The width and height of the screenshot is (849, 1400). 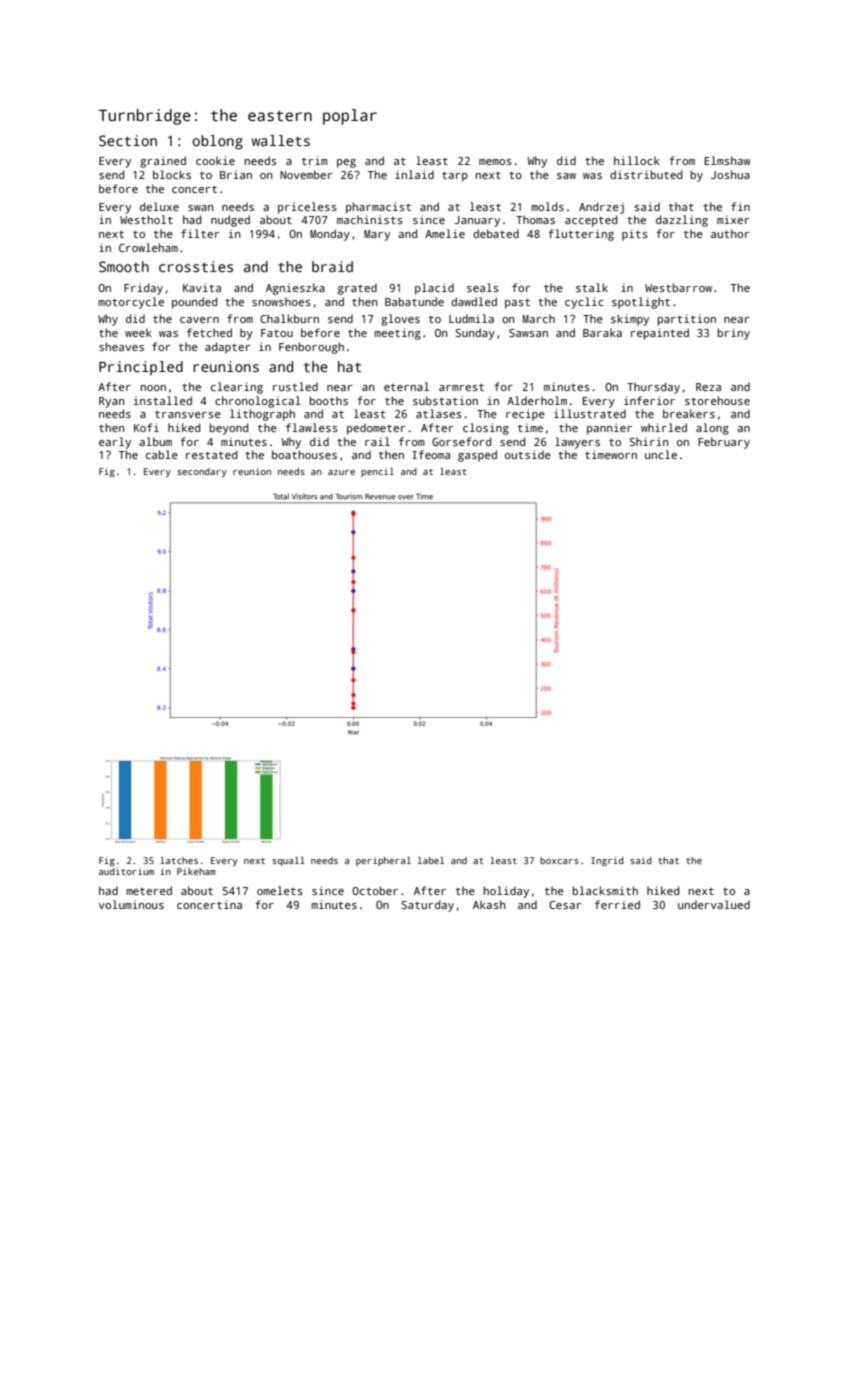 I want to click on Ingrid, so click(x=607, y=861).
